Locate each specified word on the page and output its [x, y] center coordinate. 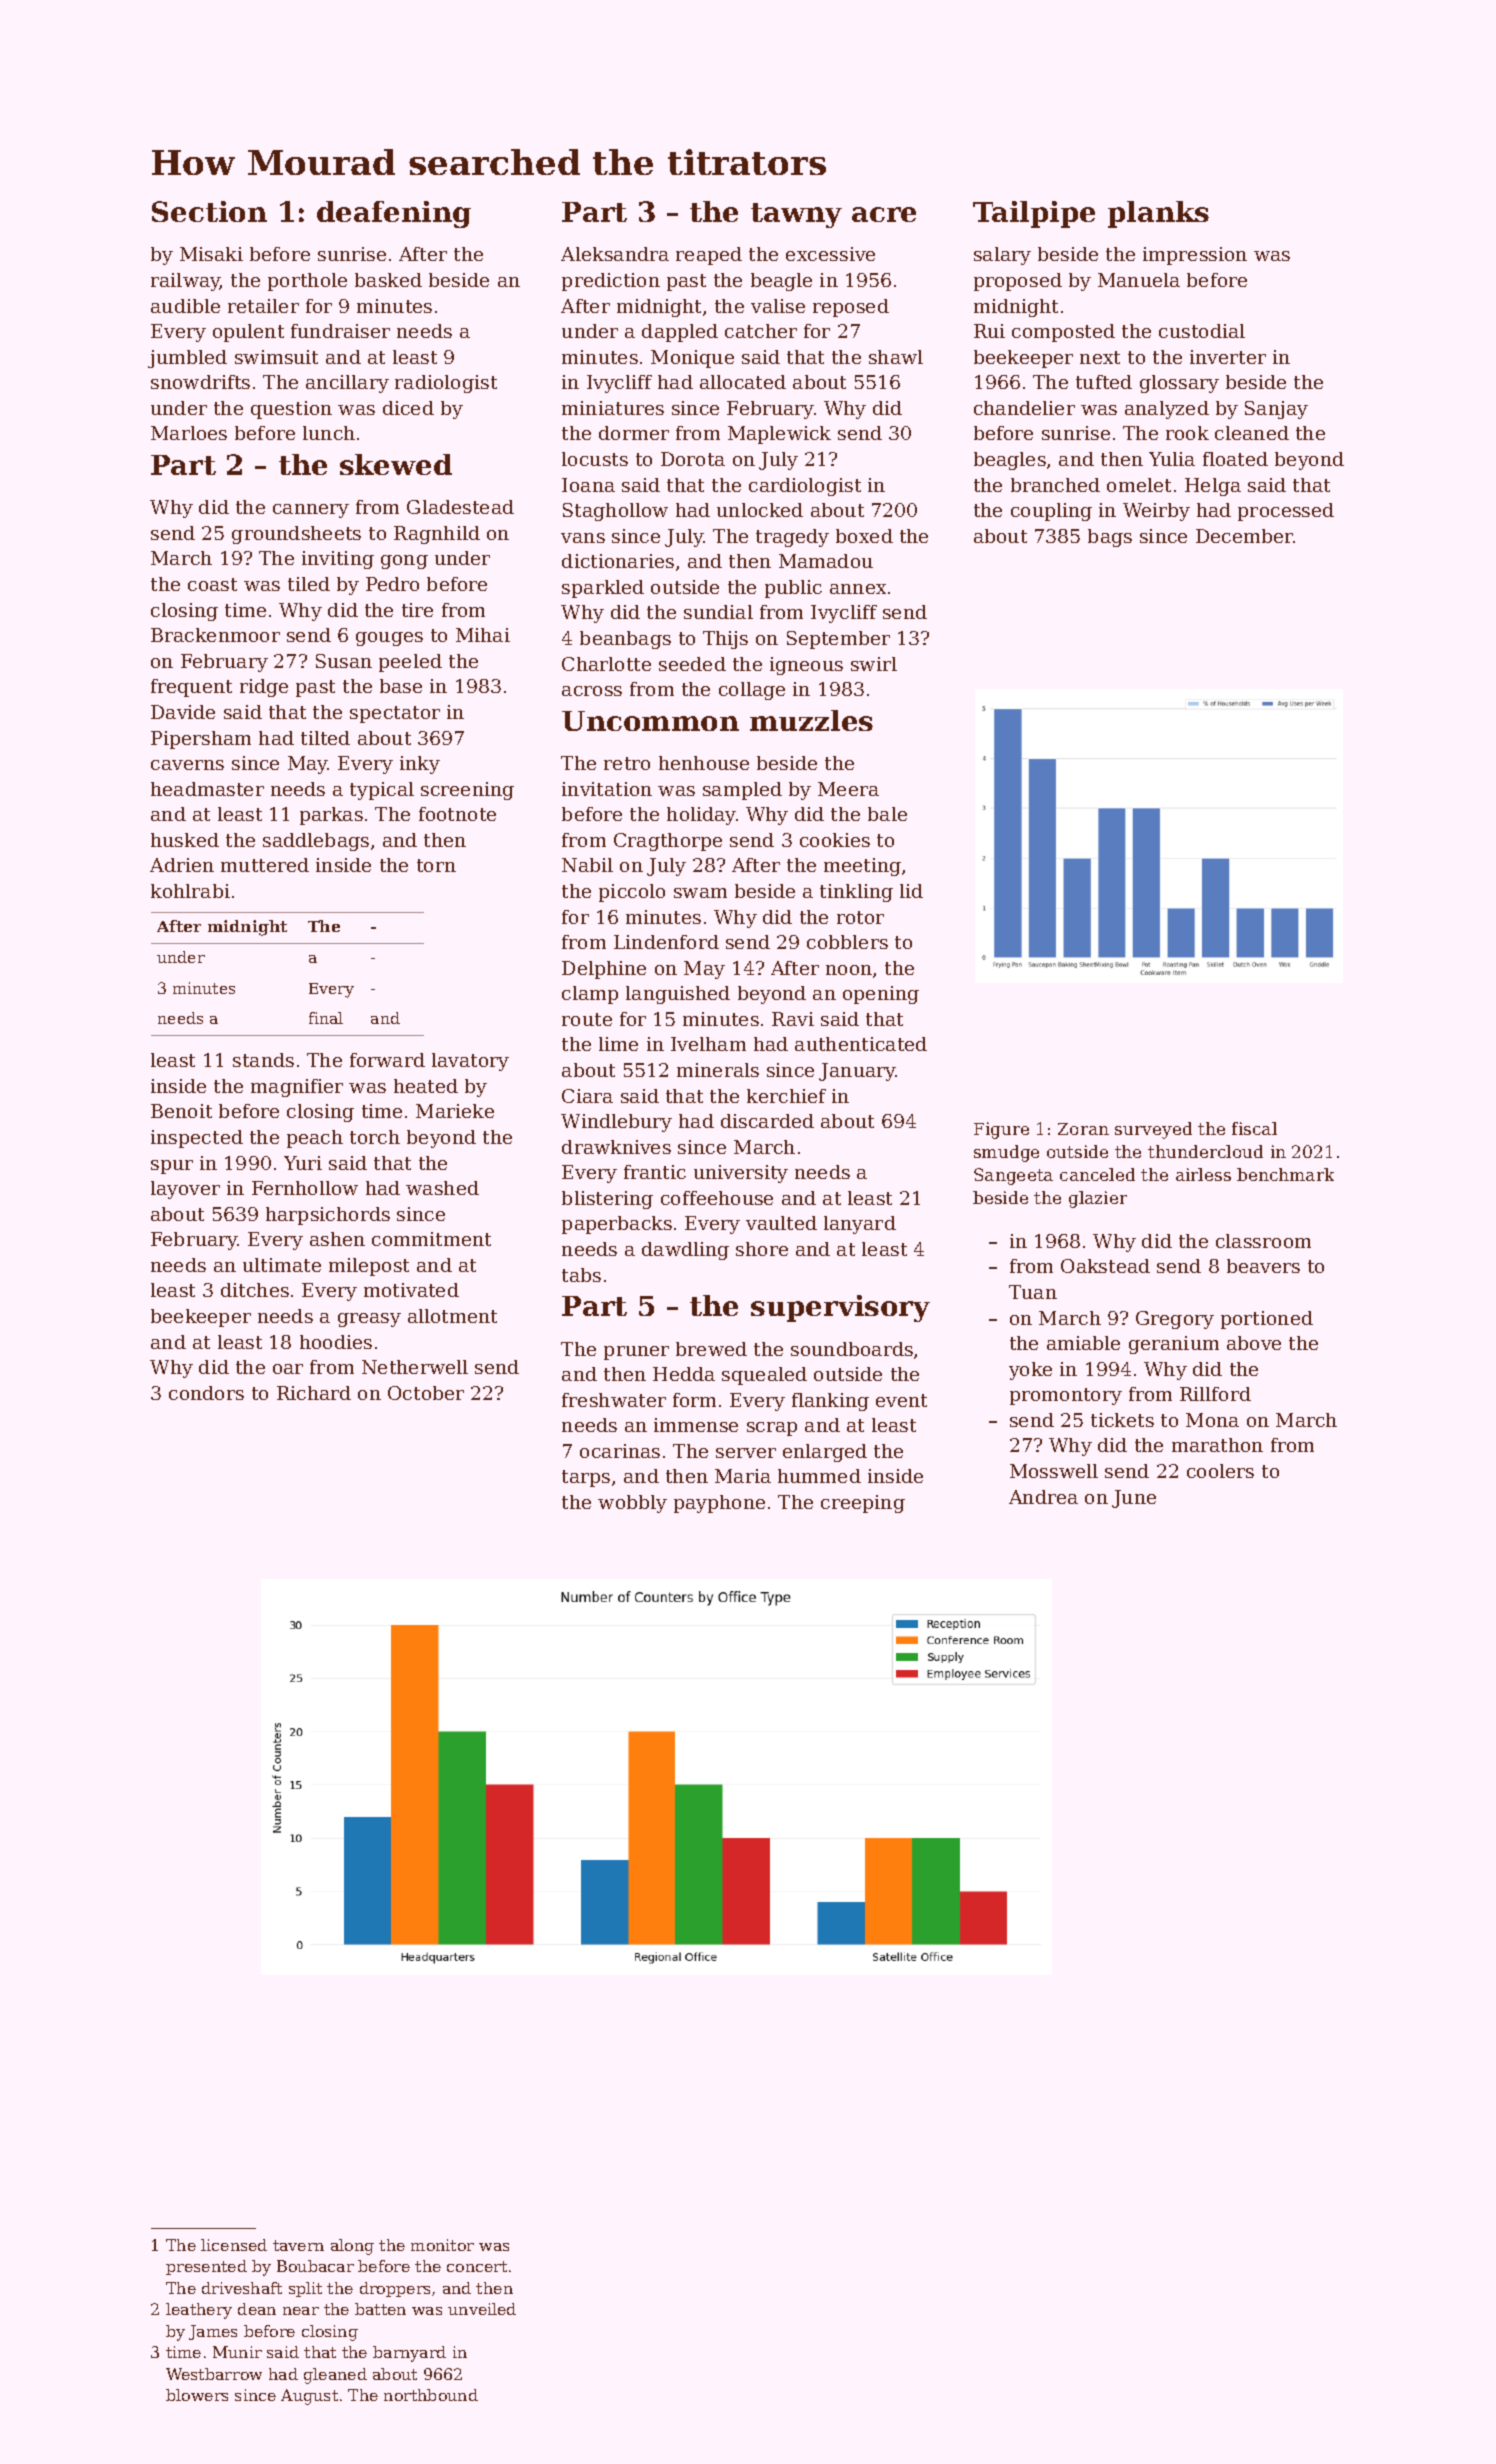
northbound [431, 2395]
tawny [796, 215]
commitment [431, 1239]
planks [1158, 214]
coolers [1220, 1471]
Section [209, 211]
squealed [764, 1376]
